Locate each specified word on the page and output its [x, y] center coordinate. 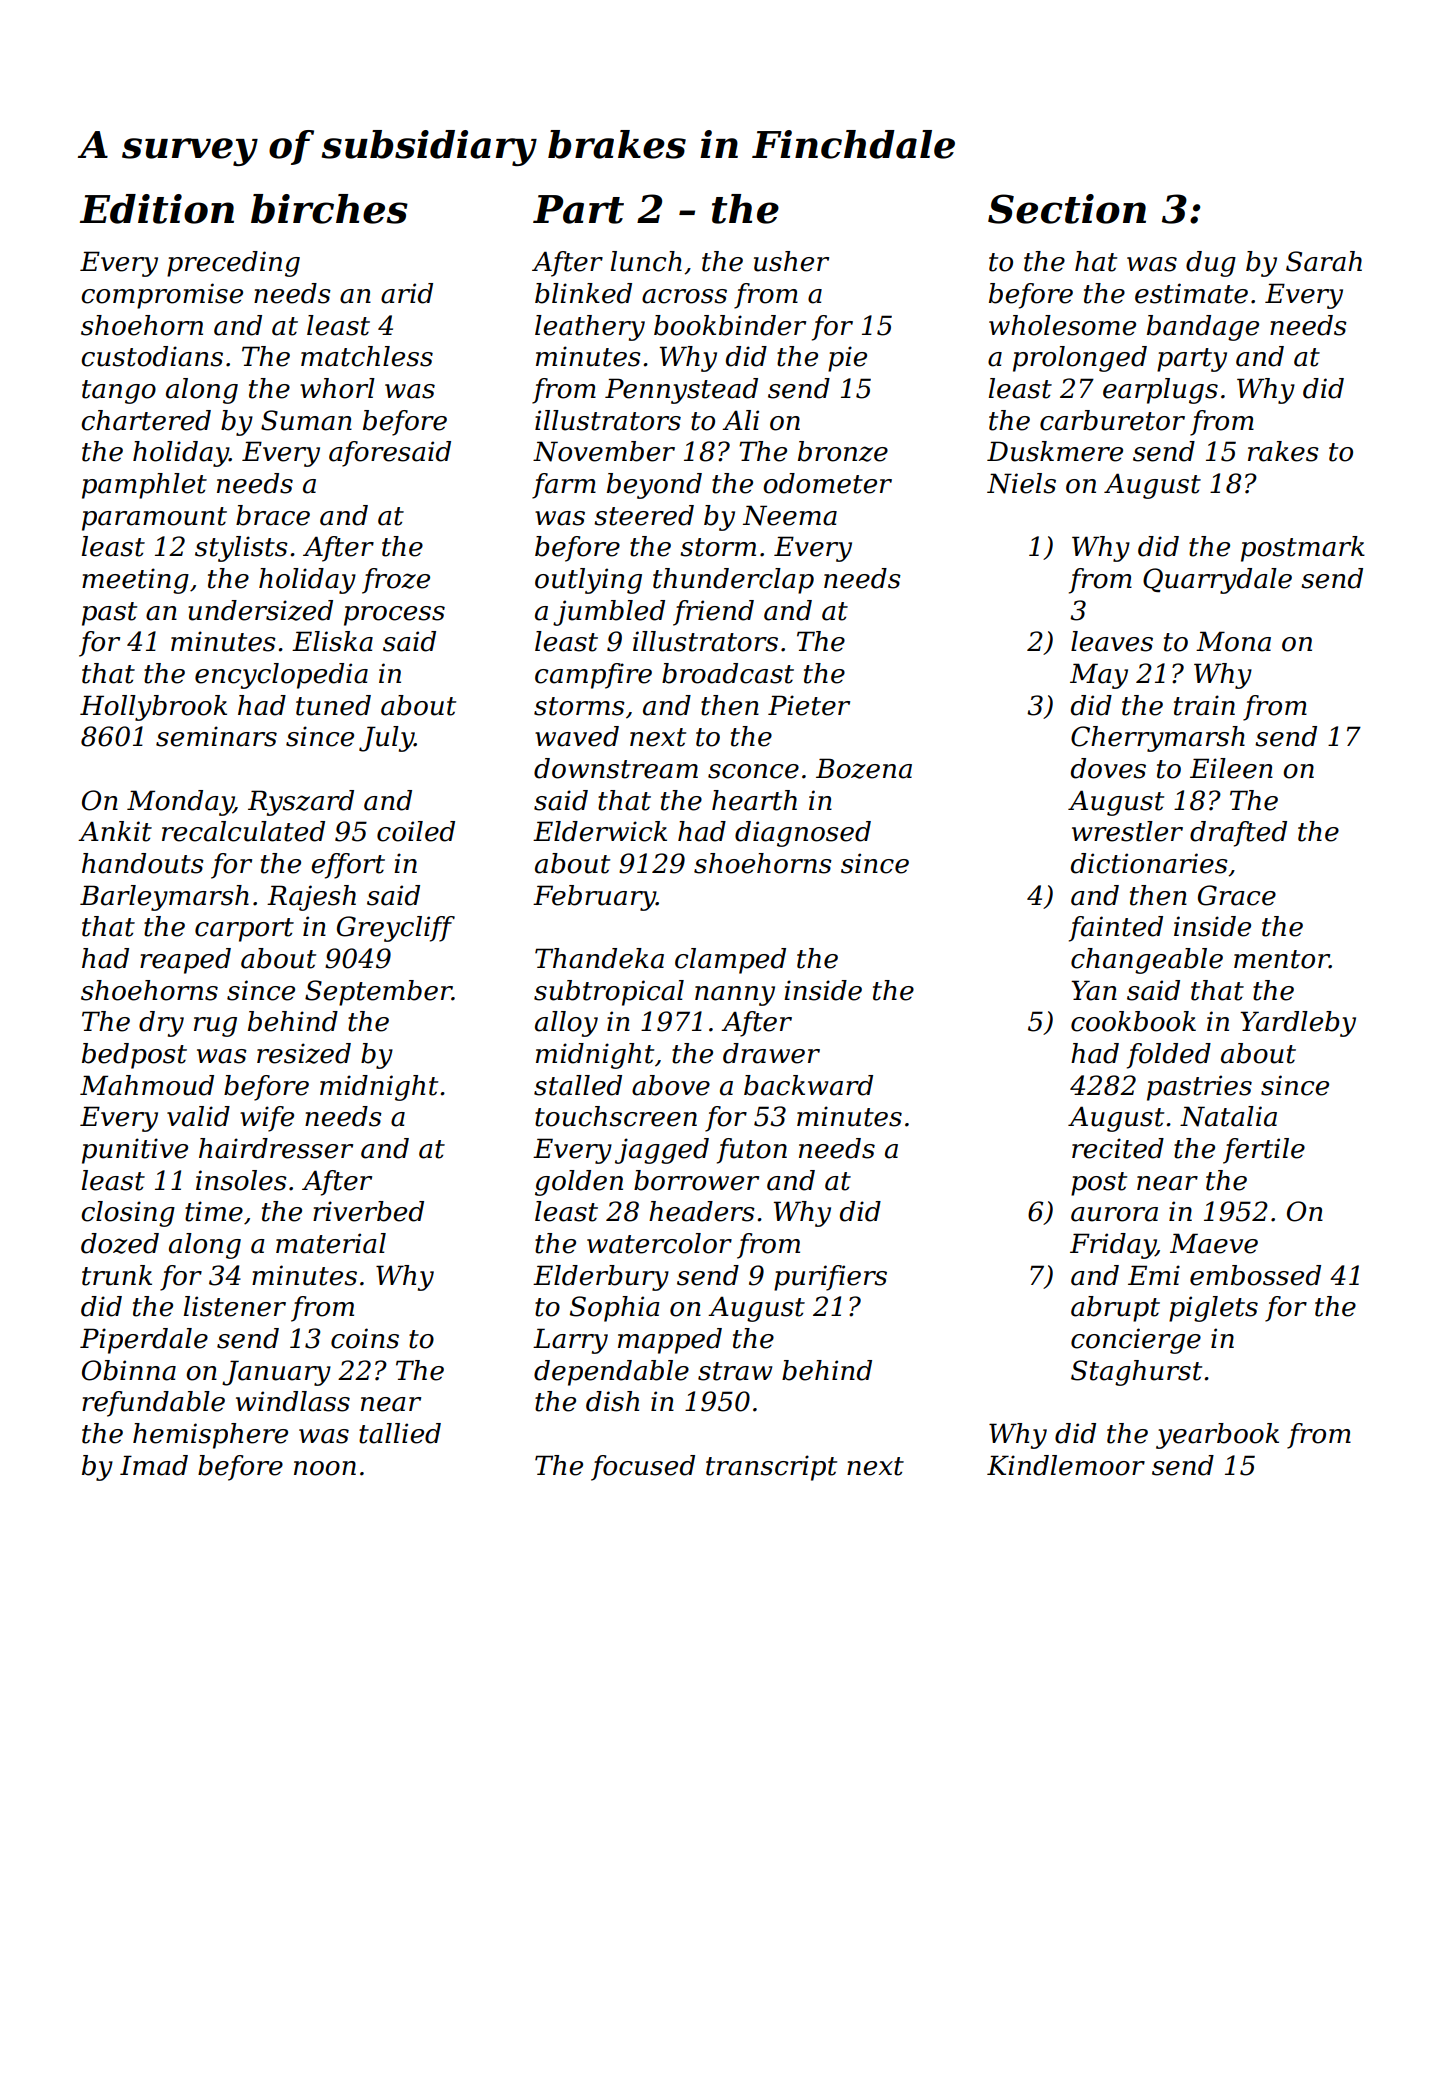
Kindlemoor [1066, 1465]
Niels [1021, 483]
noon [325, 1468]
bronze [843, 451]
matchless [367, 356]
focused [643, 1468]
